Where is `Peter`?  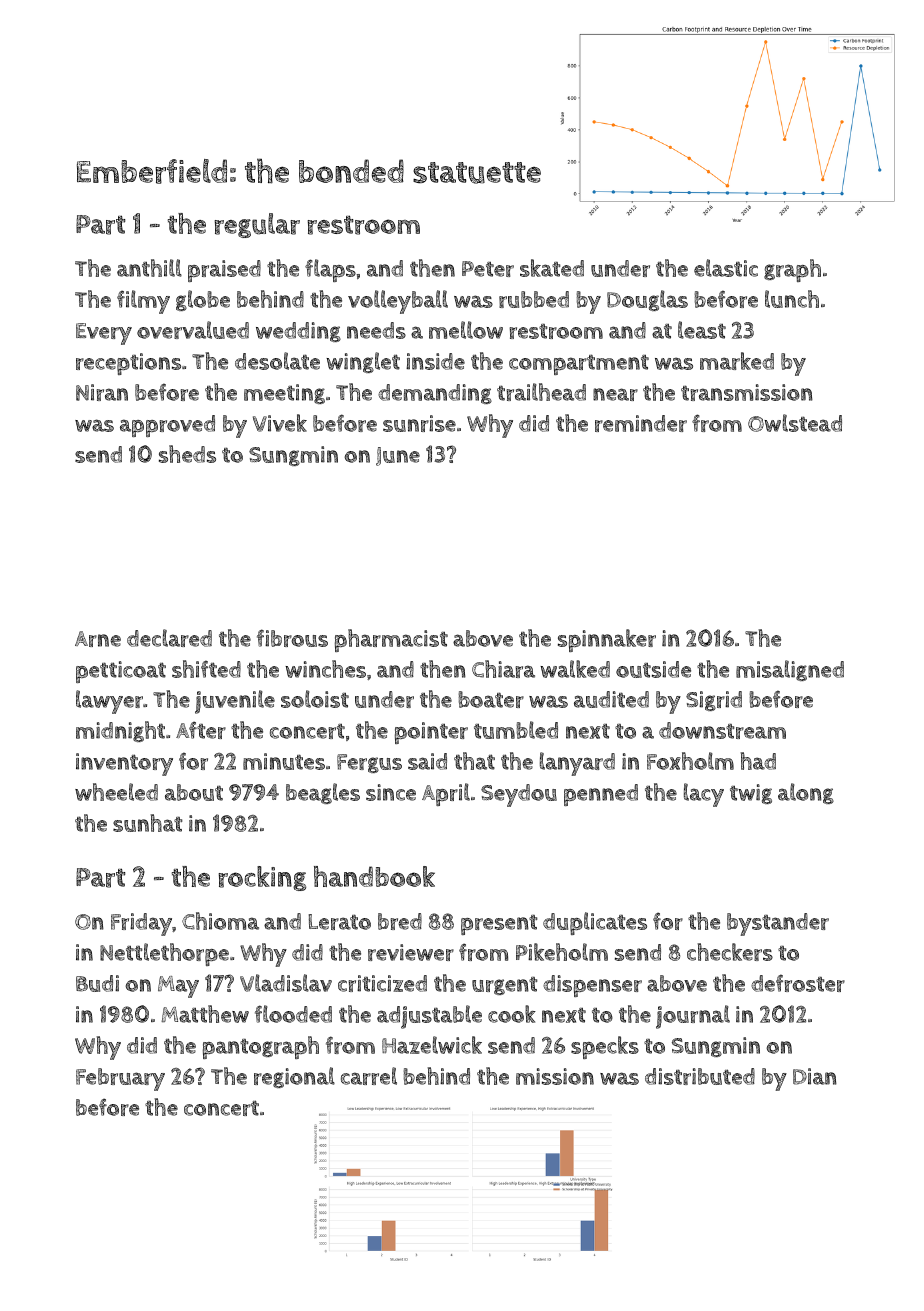 Peter is located at coordinates (488, 269).
